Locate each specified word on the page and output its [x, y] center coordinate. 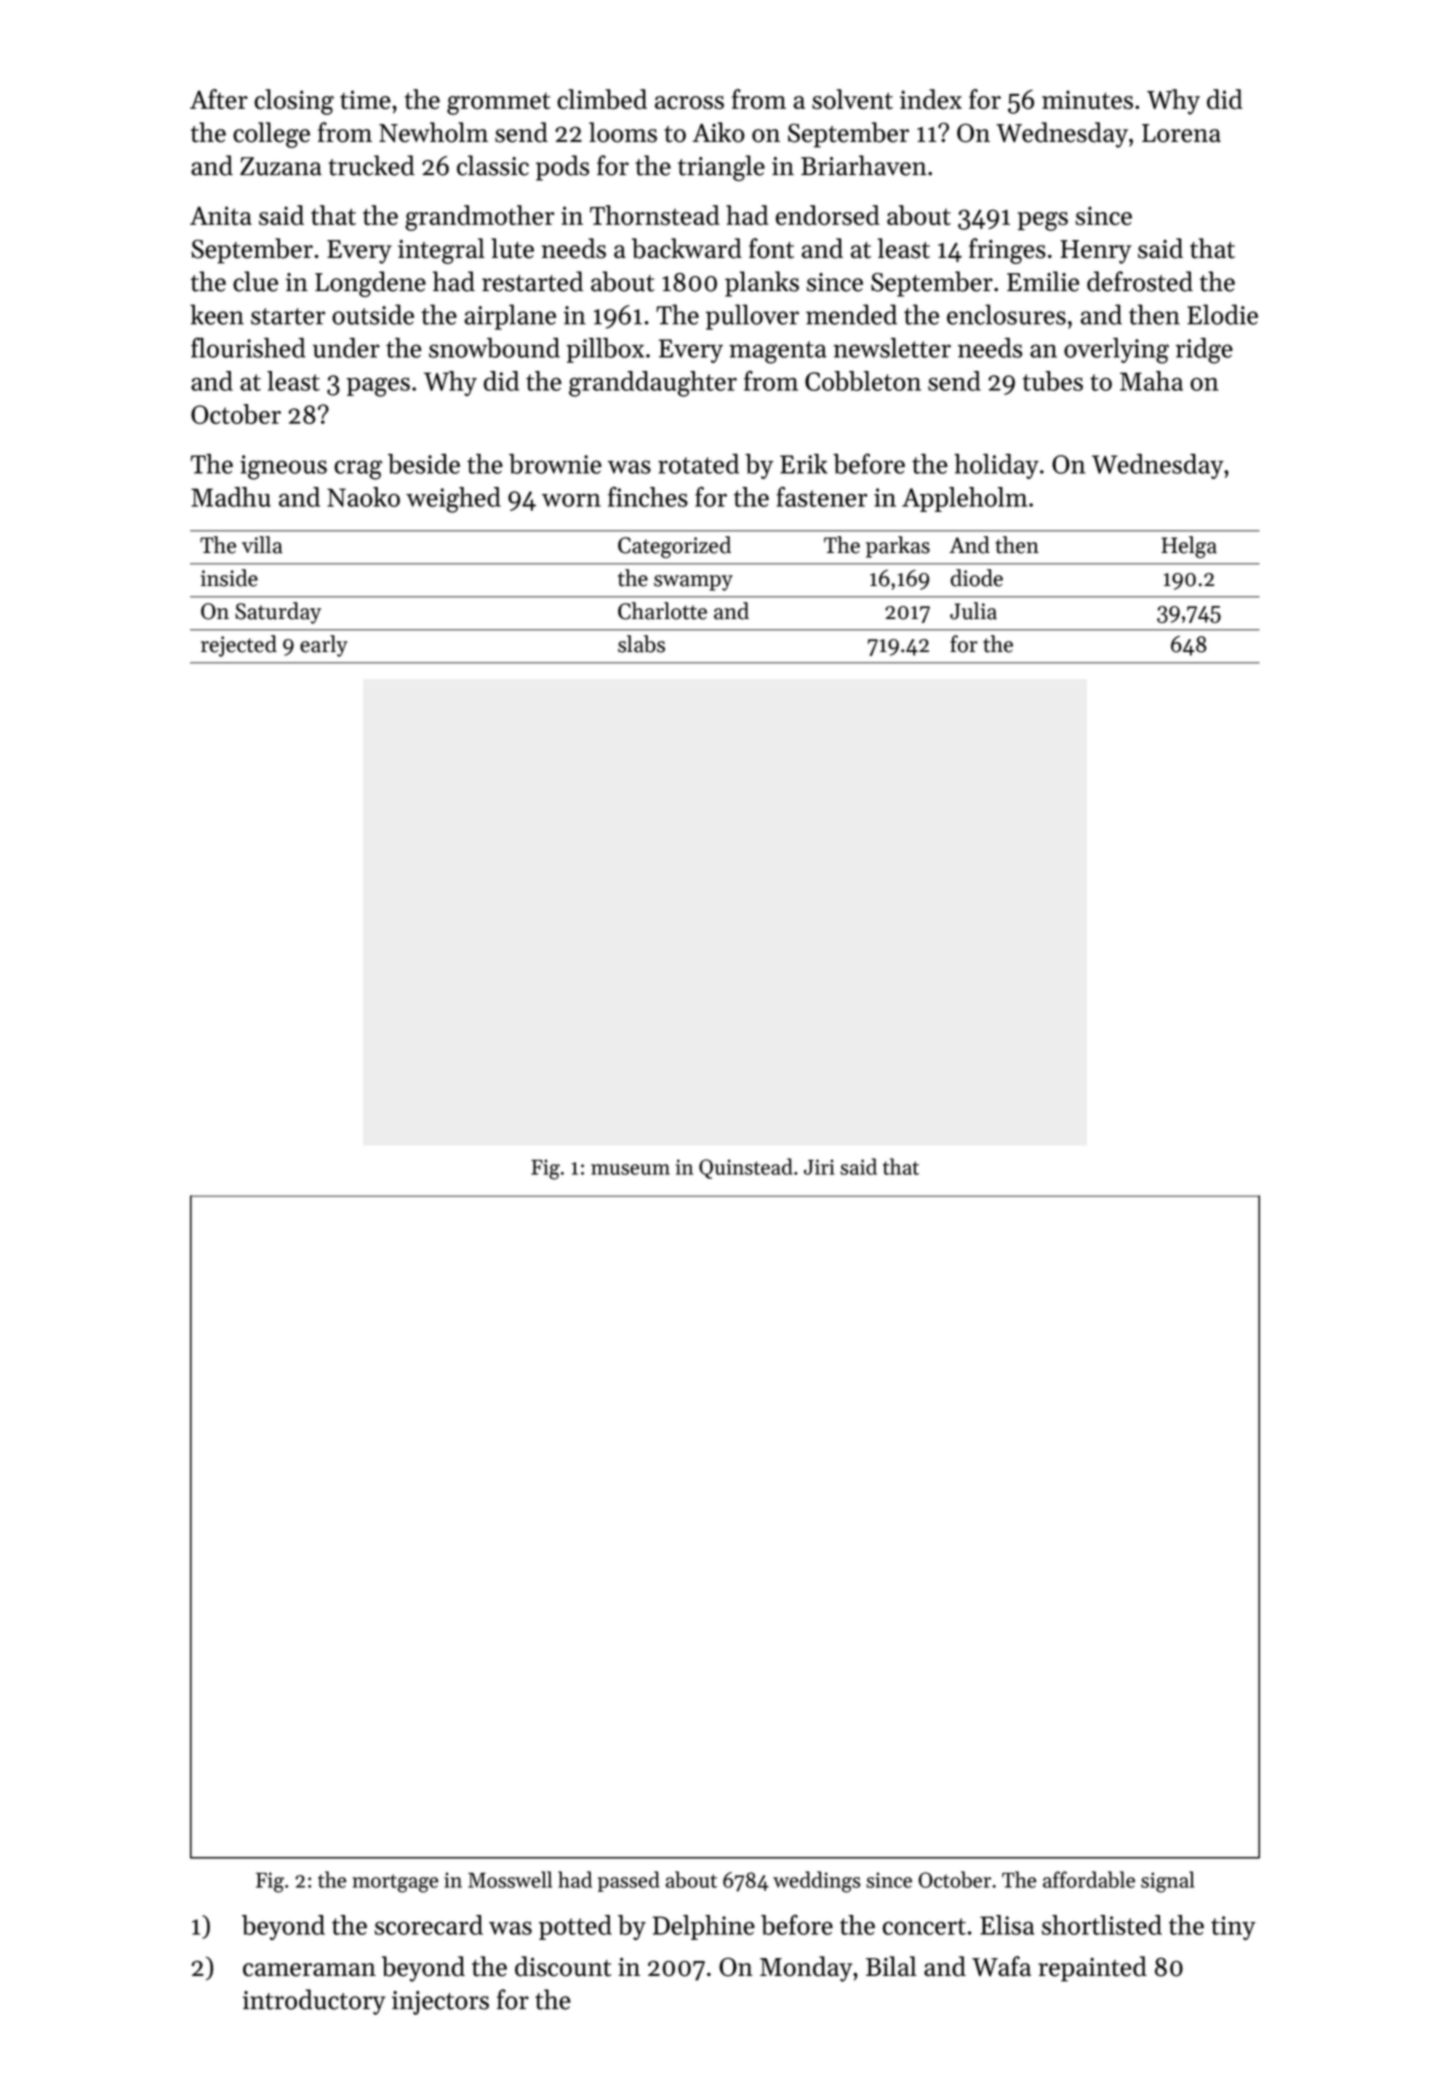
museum [630, 1169]
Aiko [718, 132]
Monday [806, 1969]
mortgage [395, 1883]
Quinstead [746, 1168]
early [324, 646]
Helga [1189, 547]
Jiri [819, 1167]
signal [1168, 1882]
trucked [371, 165]
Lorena [1181, 133]
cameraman [309, 1970]
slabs [641, 644]
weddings [817, 1882]
